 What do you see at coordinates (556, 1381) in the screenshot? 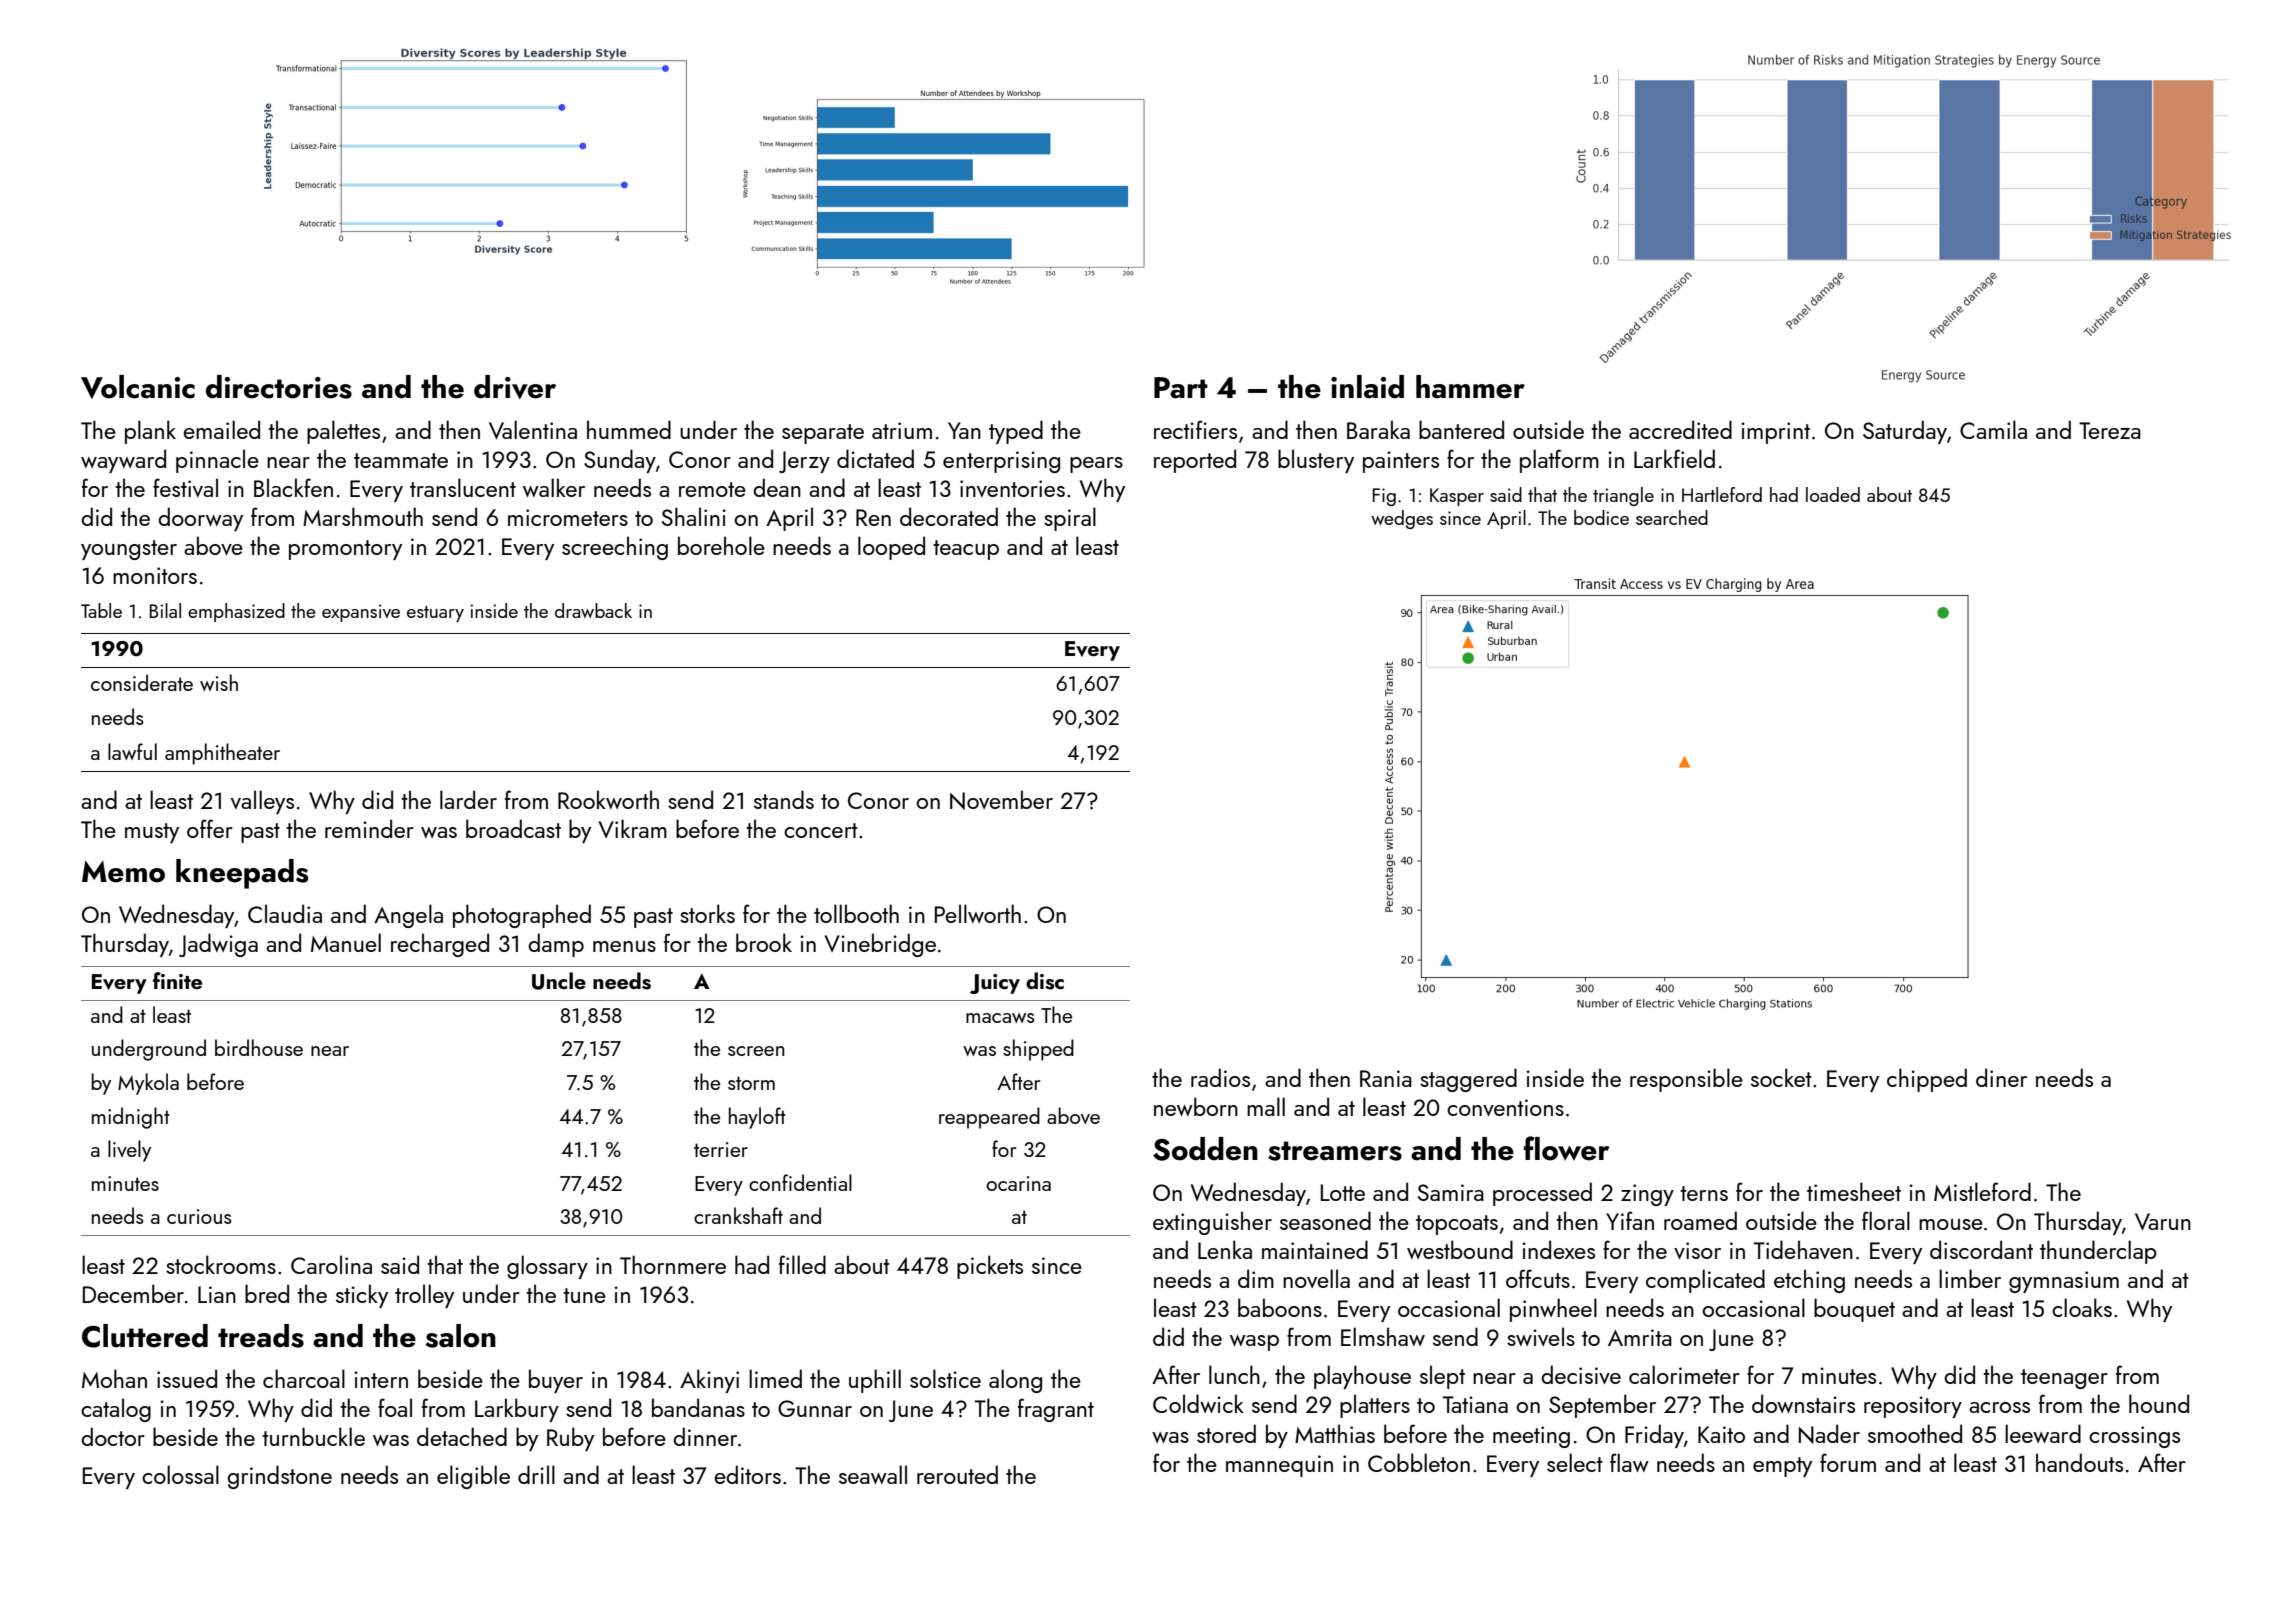
I see `buyer` at bounding box center [556, 1381].
